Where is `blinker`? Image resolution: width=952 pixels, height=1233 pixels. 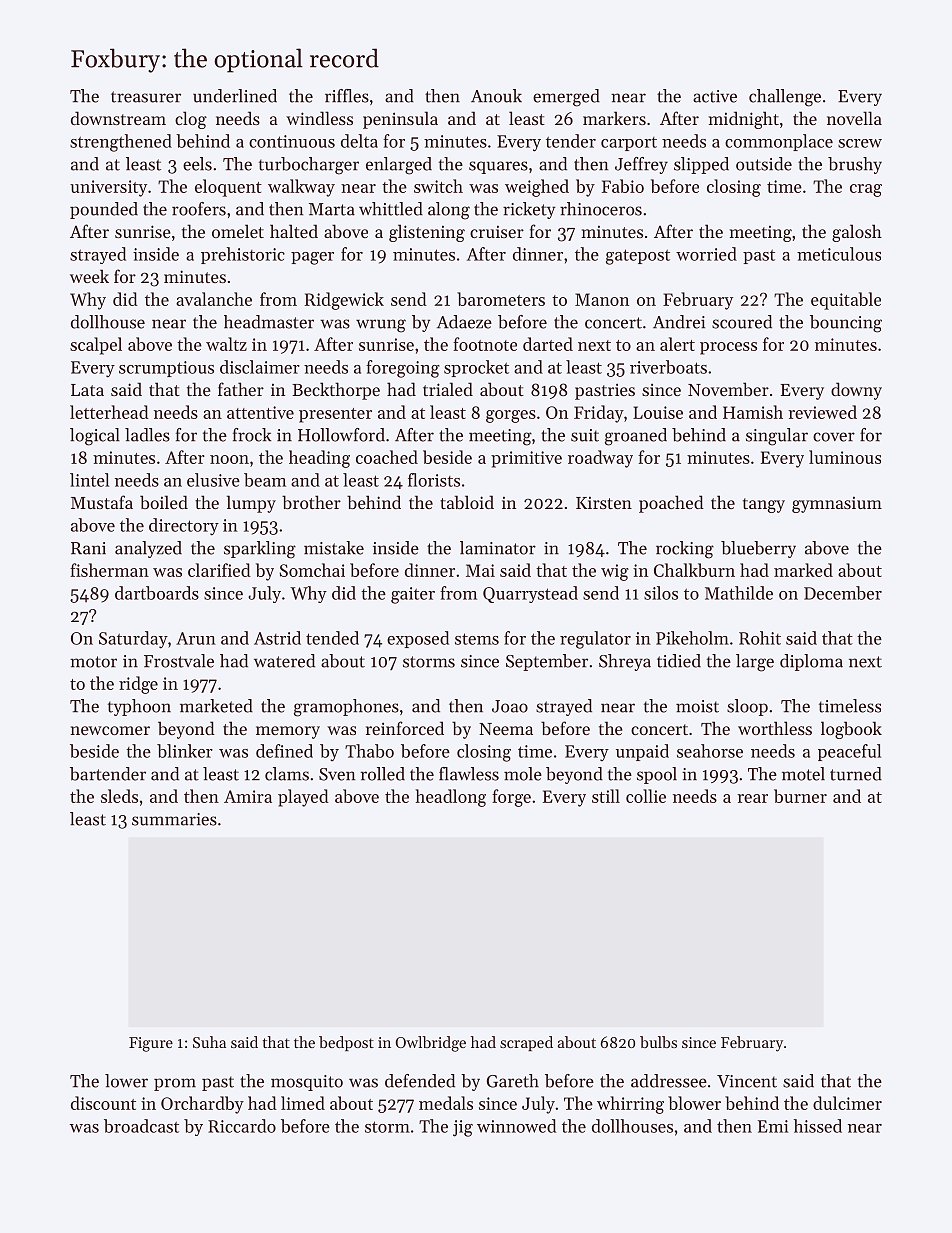
blinker is located at coordinates (185, 751).
